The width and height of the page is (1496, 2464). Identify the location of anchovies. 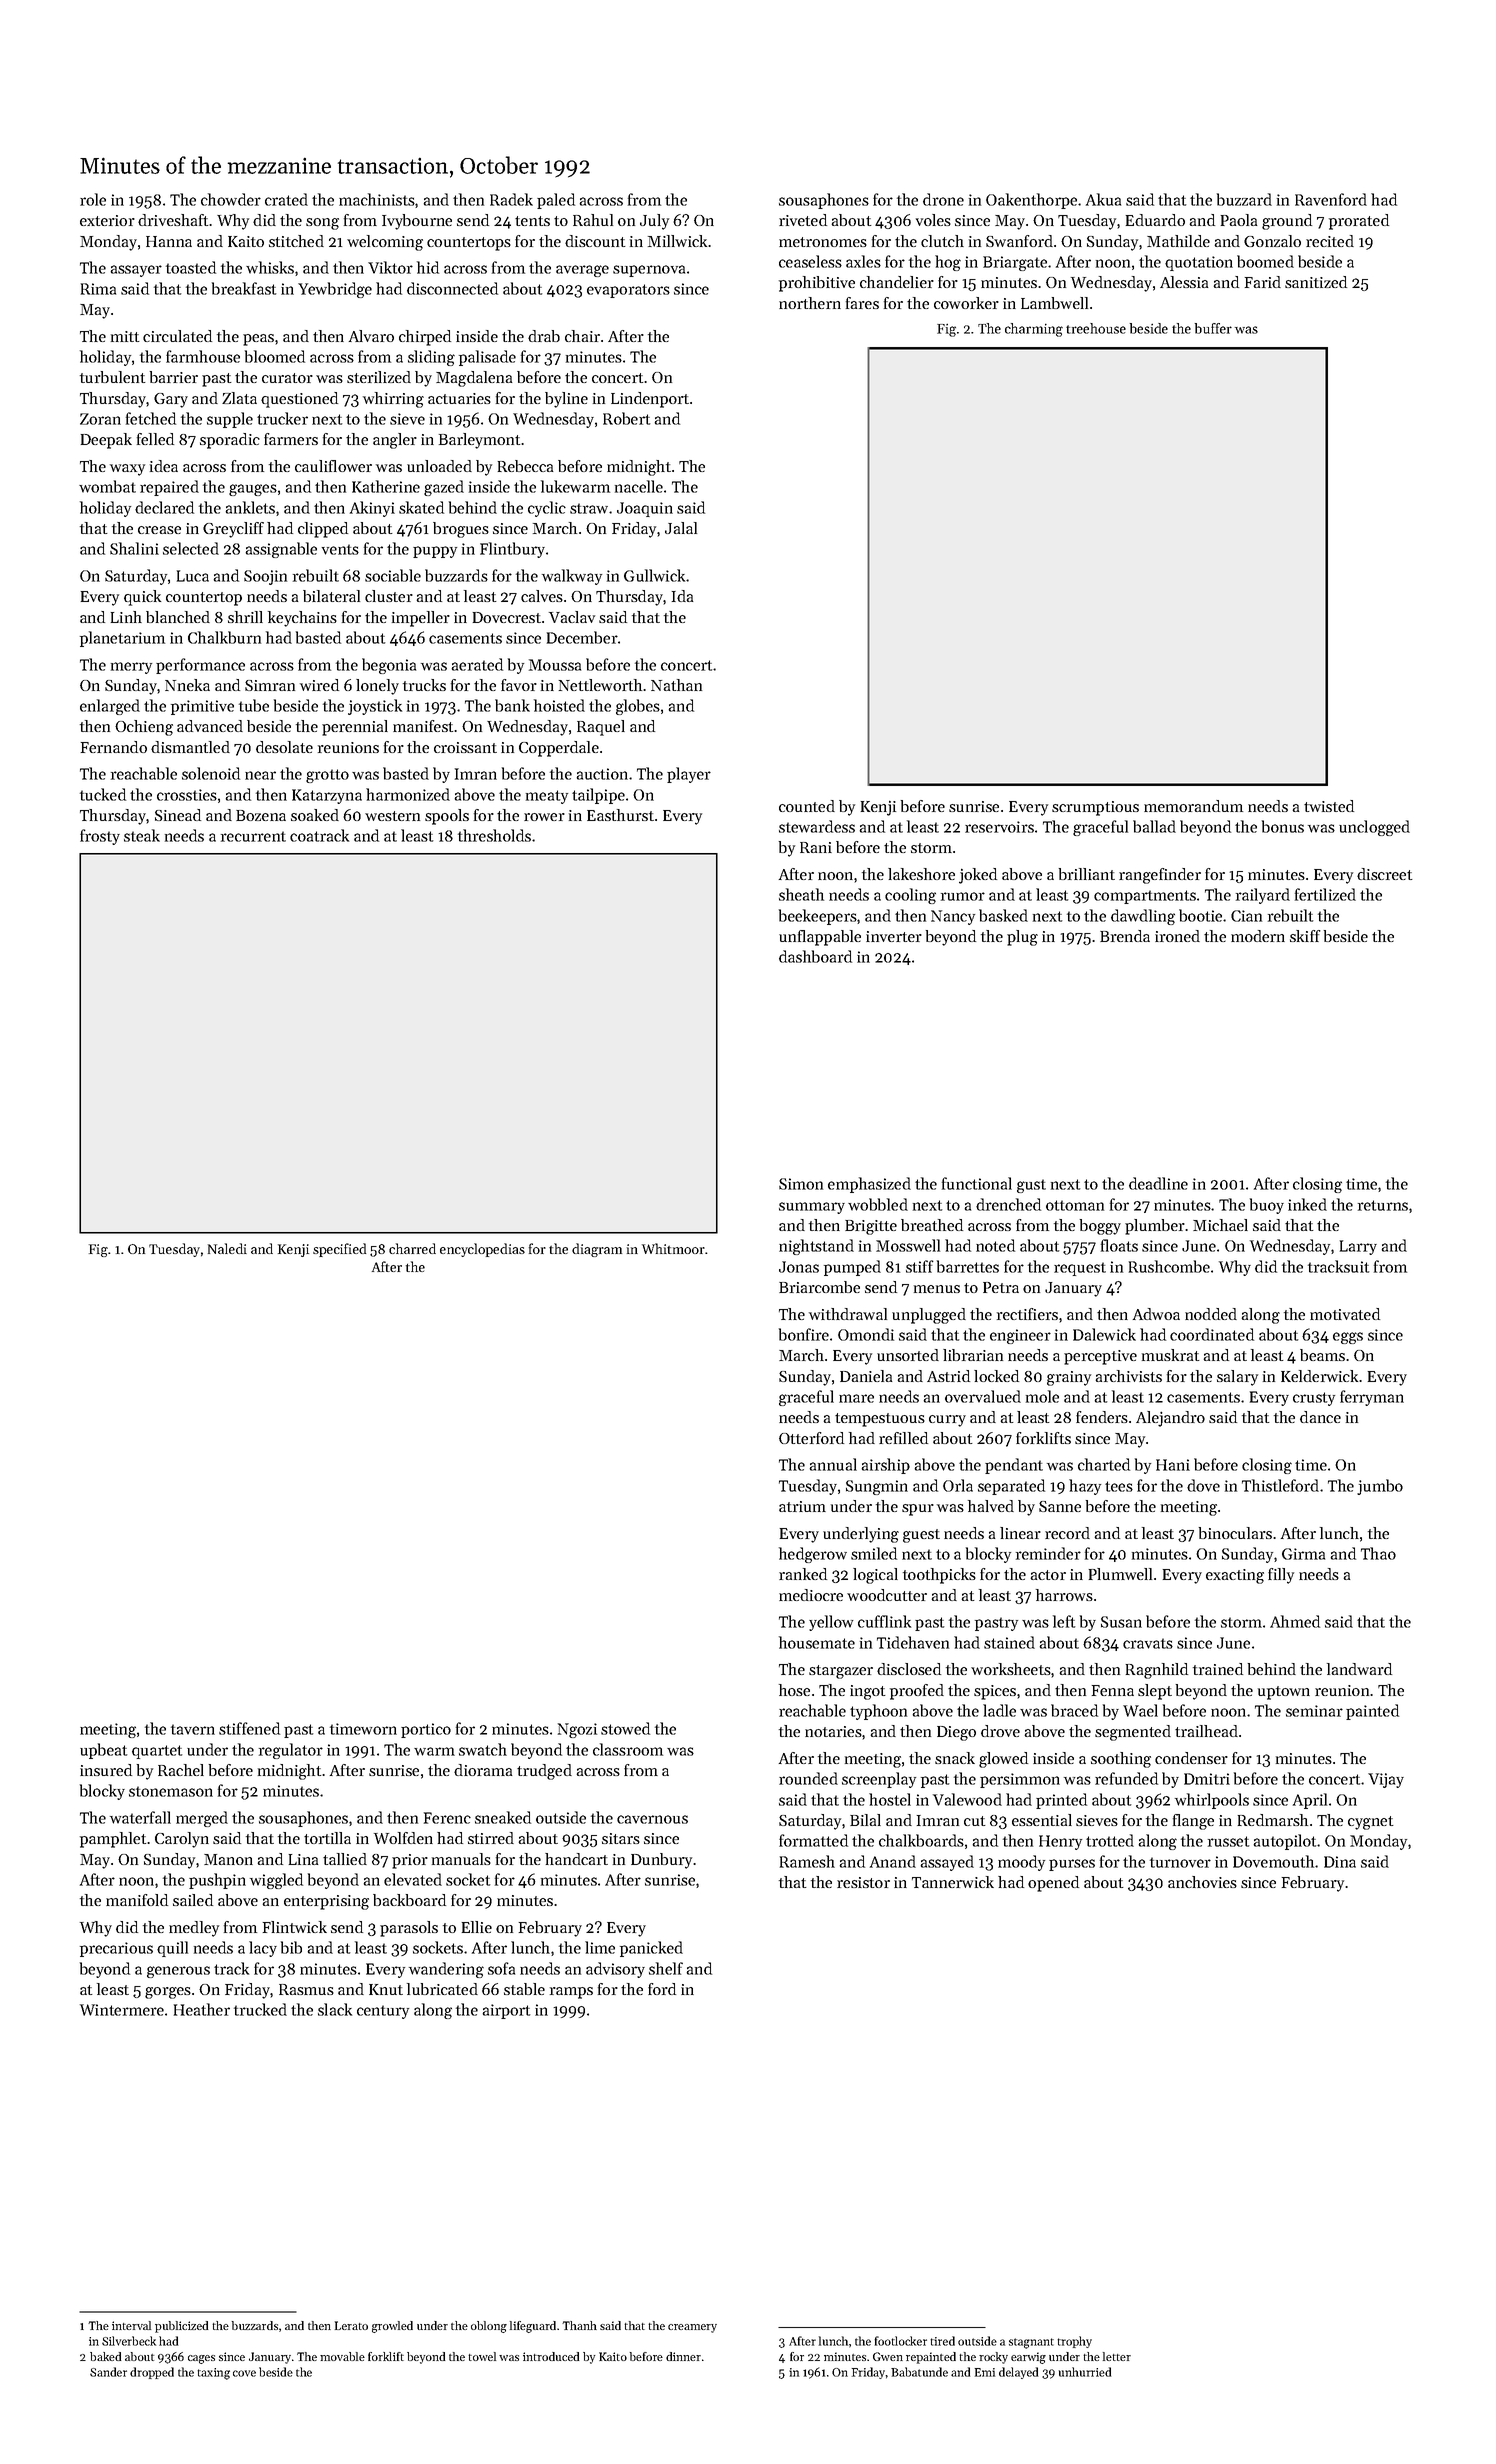
(1202, 1882).
